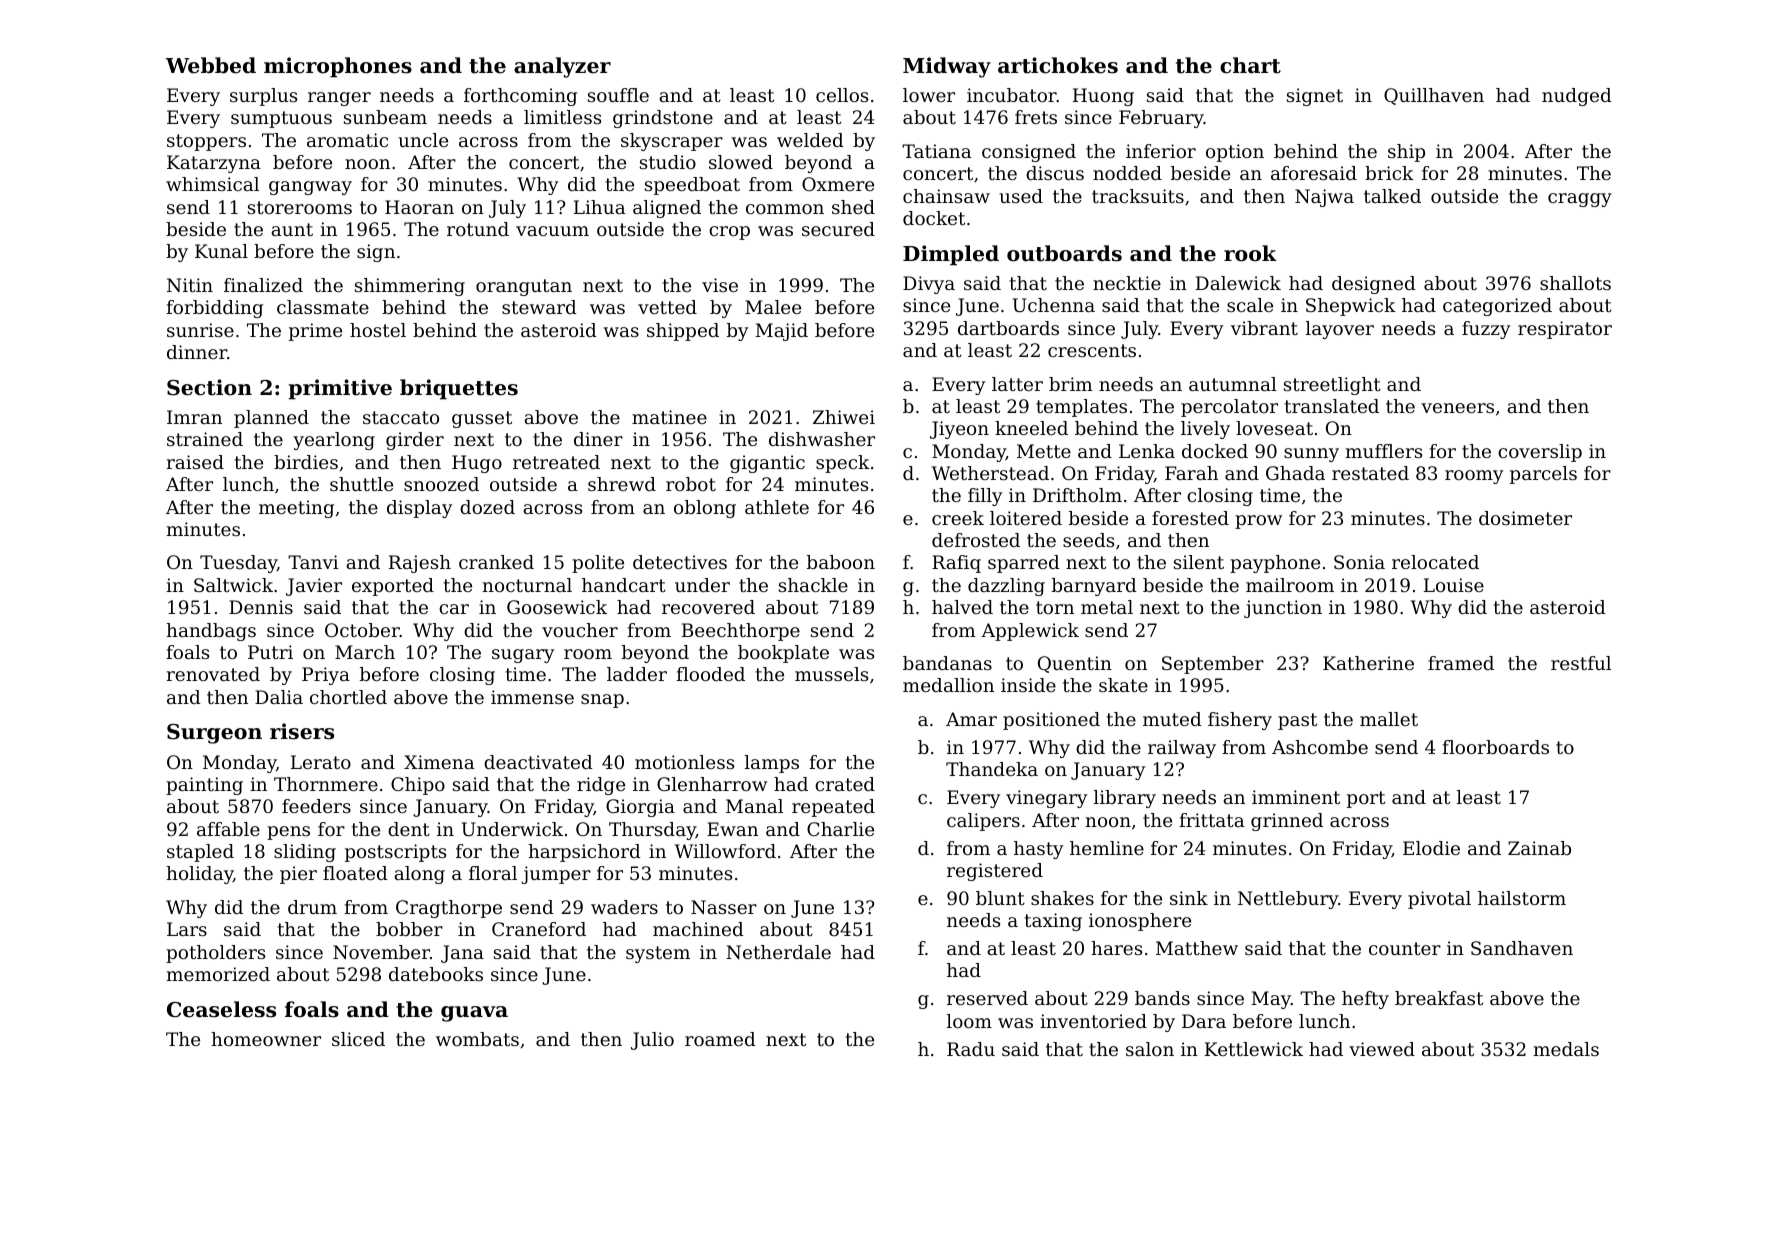 This screenshot has height=1257, width=1778. I want to click on handbags, so click(211, 632).
